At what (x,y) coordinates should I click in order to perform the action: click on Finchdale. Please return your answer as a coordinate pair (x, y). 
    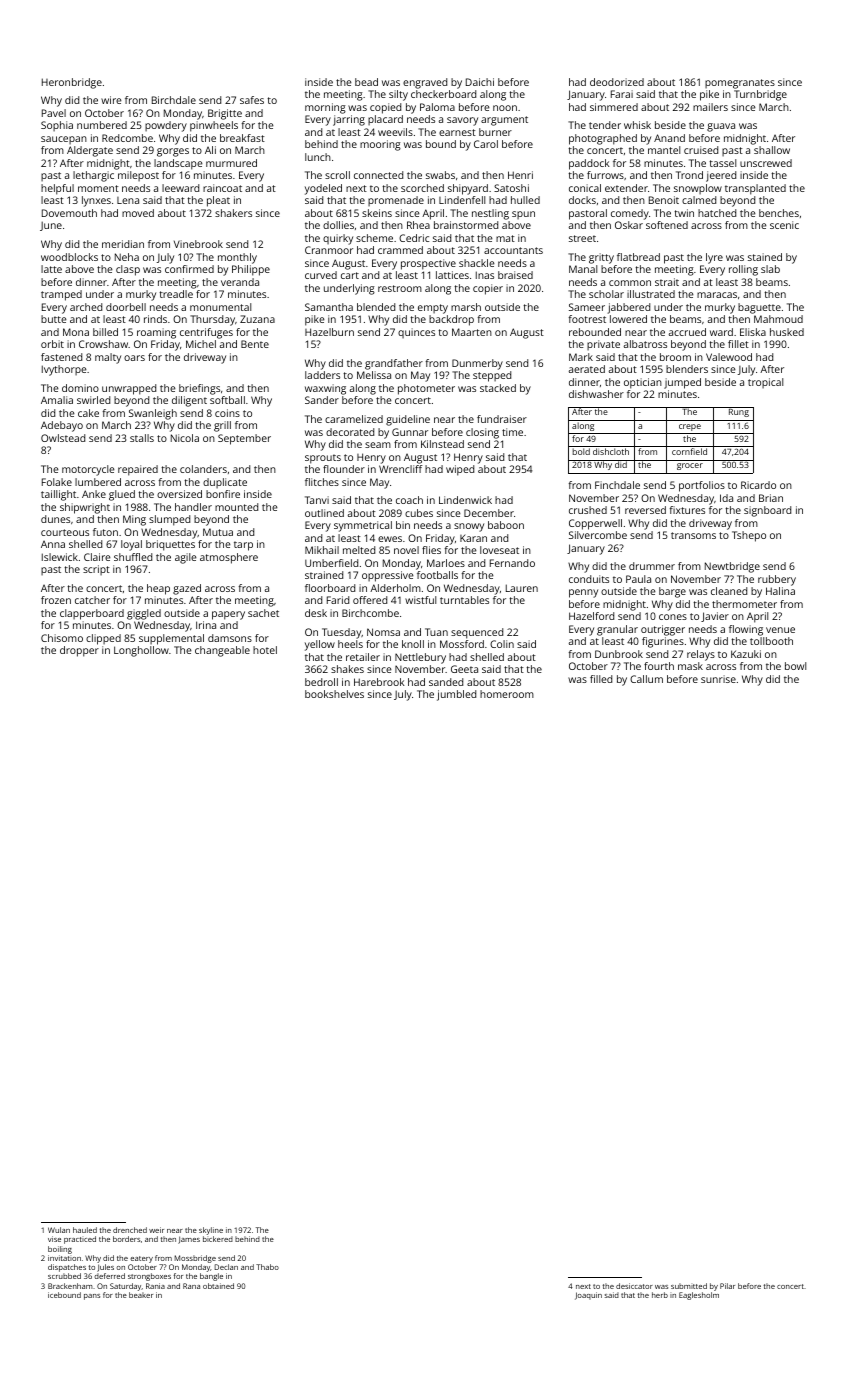
    Looking at the image, I should click on (617, 485).
